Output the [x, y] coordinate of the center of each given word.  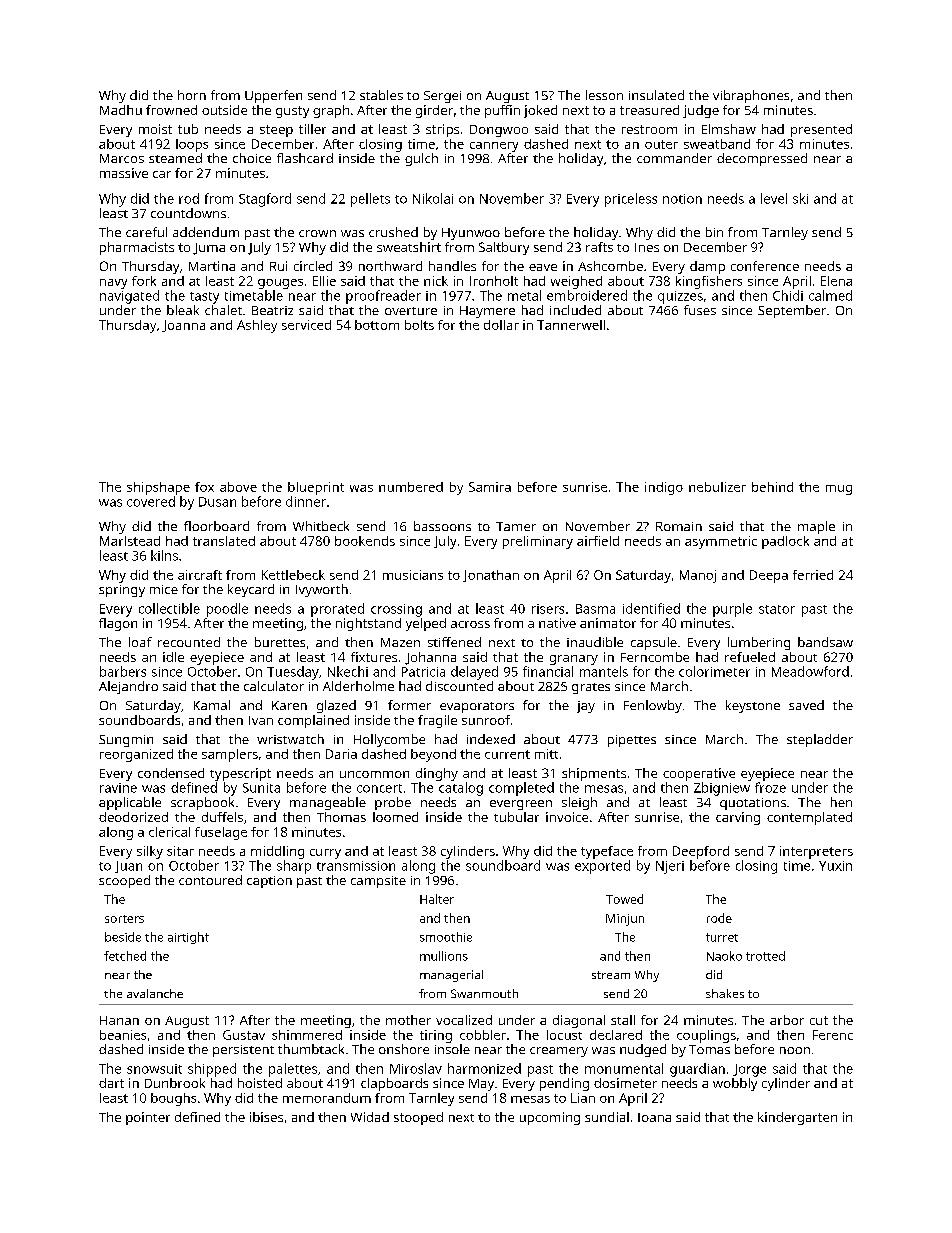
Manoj [698, 576]
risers [548, 609]
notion [682, 199]
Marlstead [130, 541]
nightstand [368, 624]
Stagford [265, 200]
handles [452, 266]
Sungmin [126, 741]
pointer [148, 1118]
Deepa [769, 576]
